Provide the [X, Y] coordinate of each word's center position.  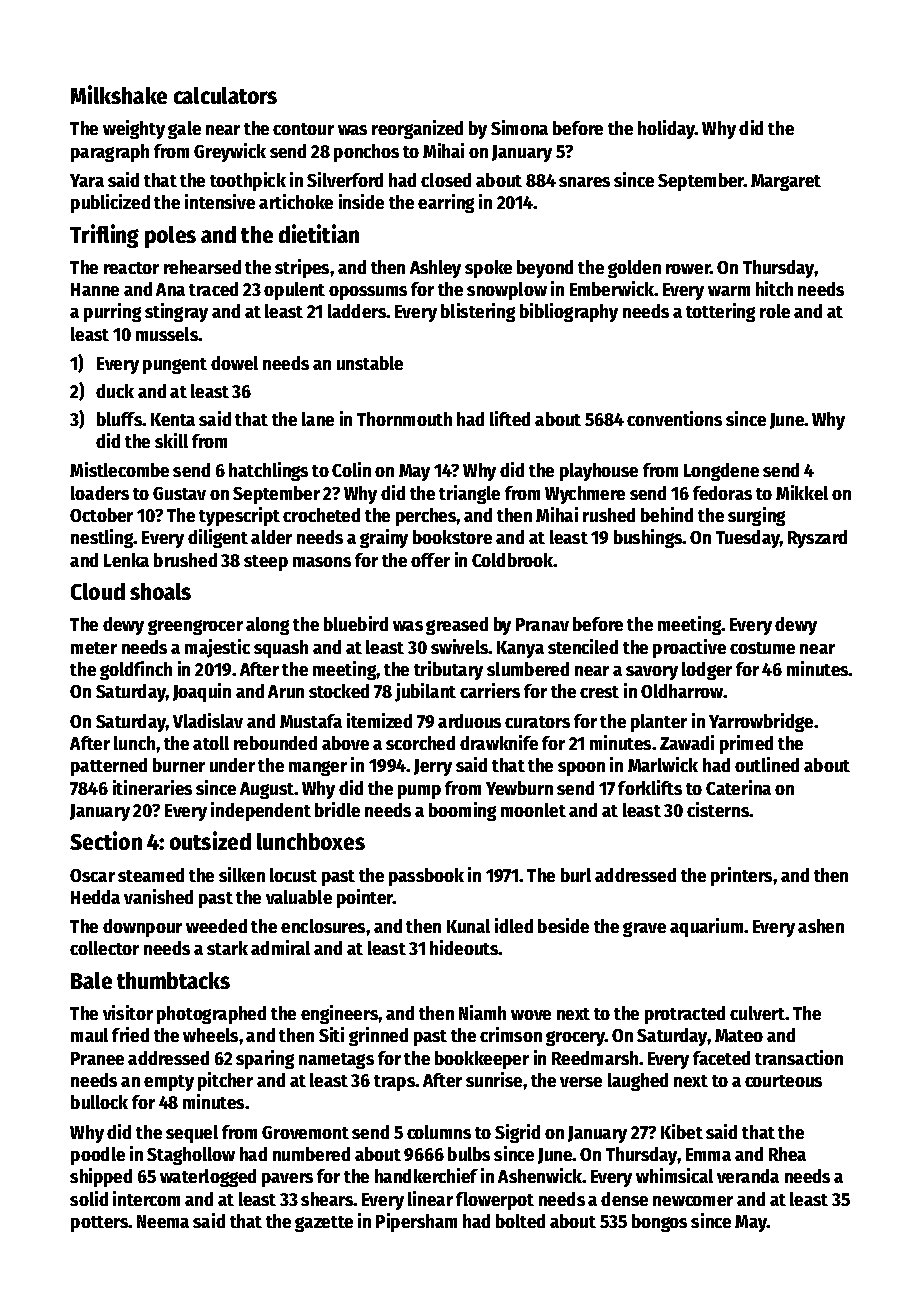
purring [112, 312]
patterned [109, 767]
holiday [667, 129]
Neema [163, 1221]
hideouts [464, 947]
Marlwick [663, 764]
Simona [519, 127]
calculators [225, 95]
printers [741, 876]
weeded [216, 926]
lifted [510, 418]
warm [729, 291]
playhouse [599, 472]
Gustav [179, 493]
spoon [581, 769]
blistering [478, 312]
